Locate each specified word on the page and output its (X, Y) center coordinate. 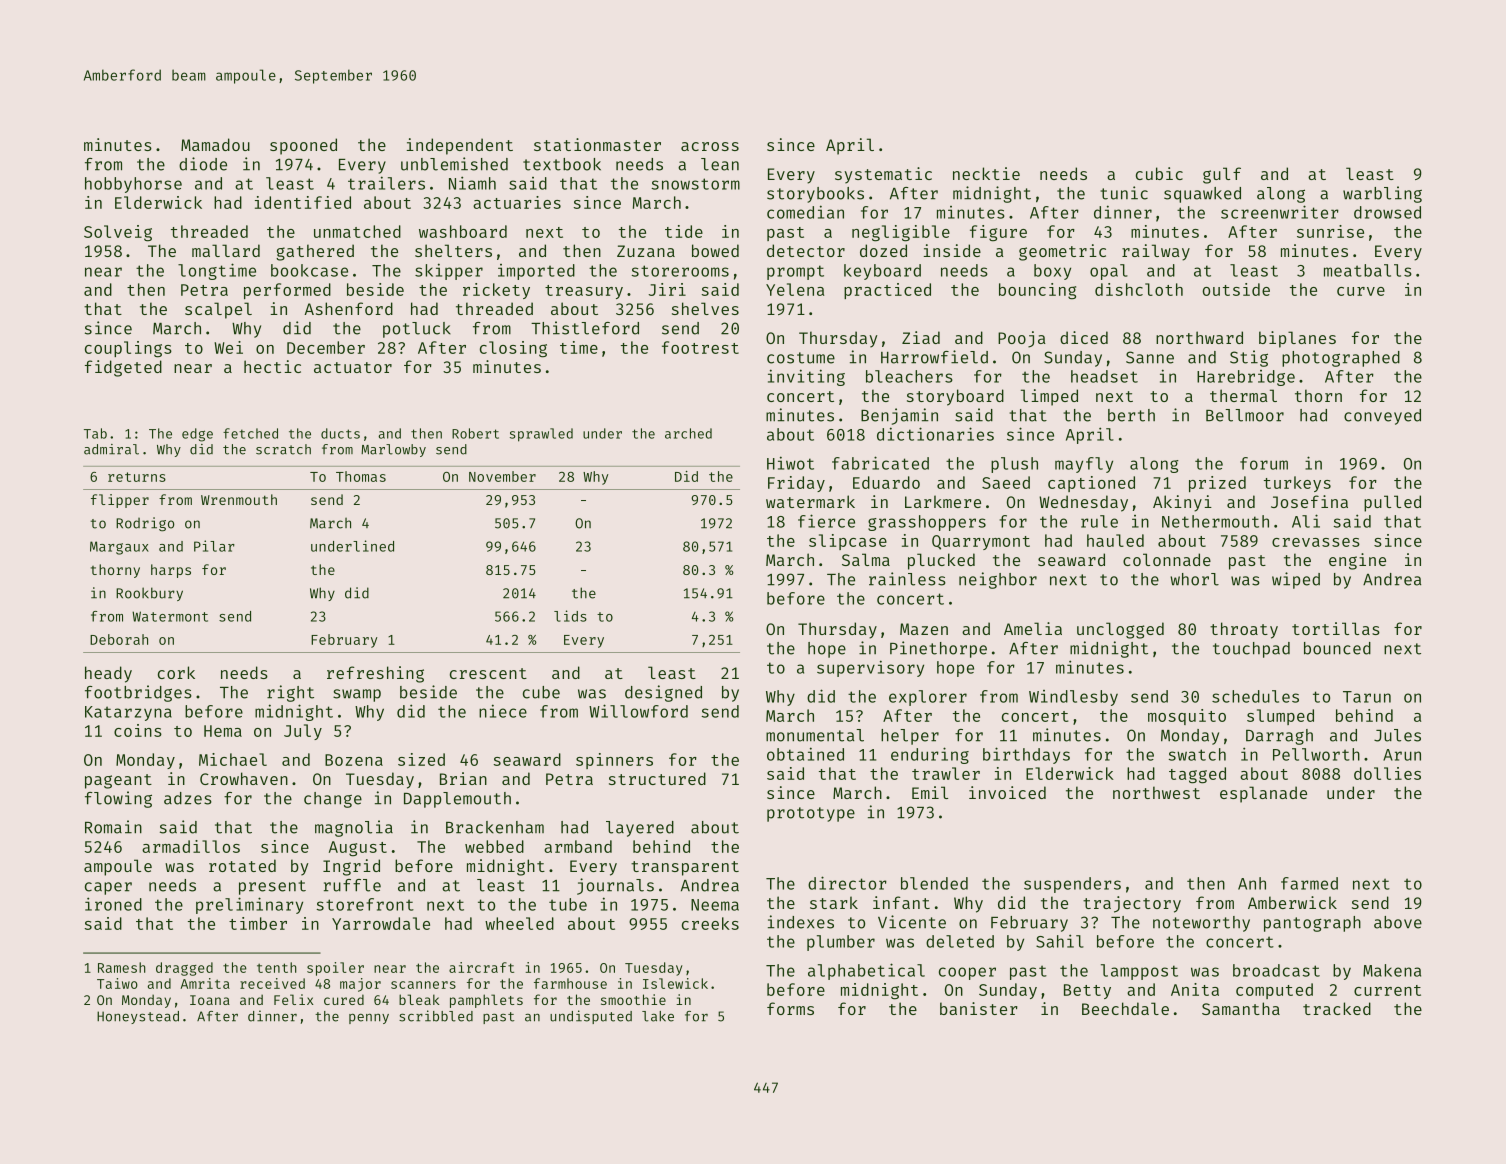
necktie (986, 173)
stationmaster (597, 144)
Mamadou (215, 144)
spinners (614, 761)
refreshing (375, 674)
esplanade (1263, 794)
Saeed (1006, 482)
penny (369, 1019)
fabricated (880, 463)
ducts (340, 433)
